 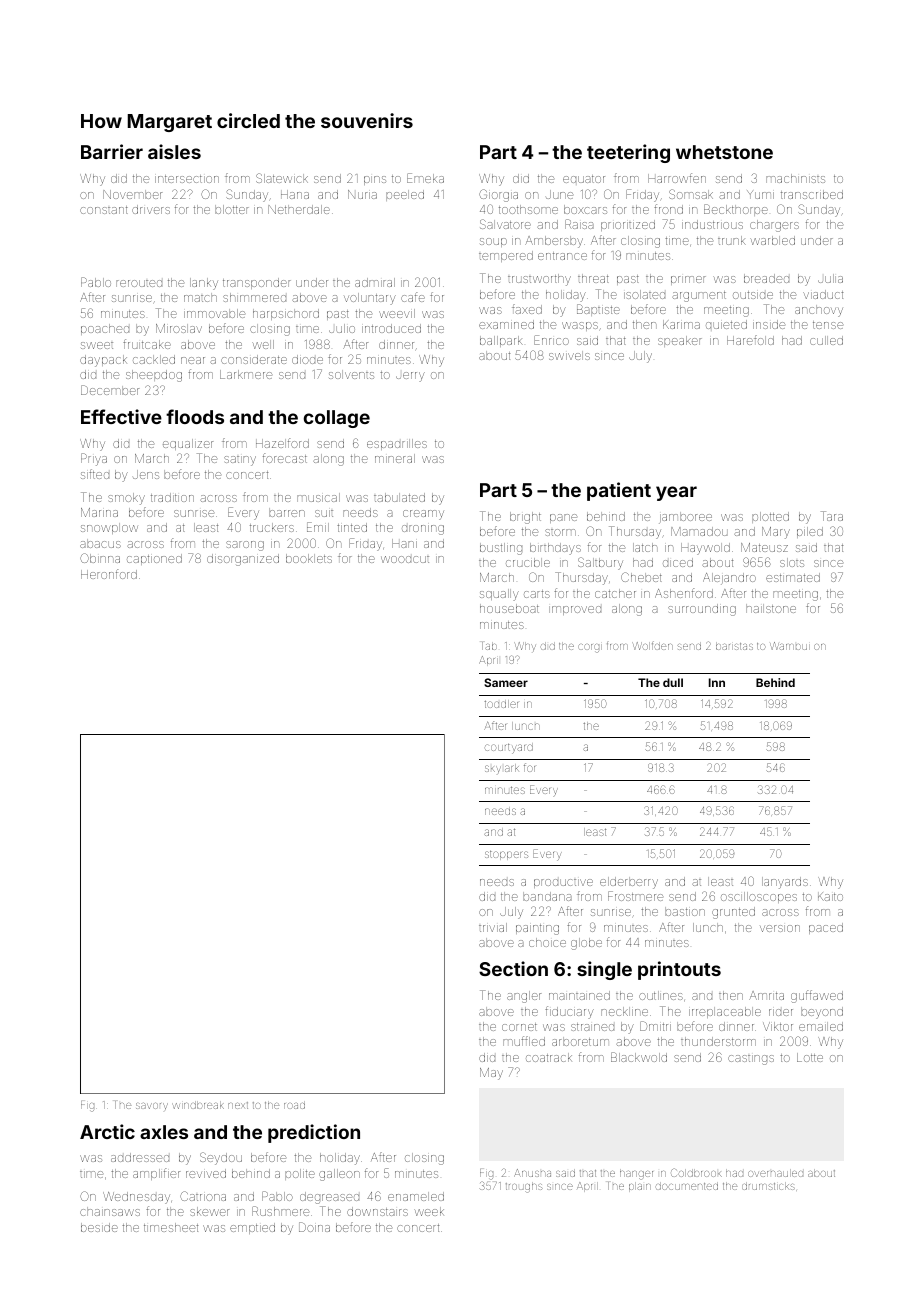 I want to click on woodcut, so click(x=405, y=559).
